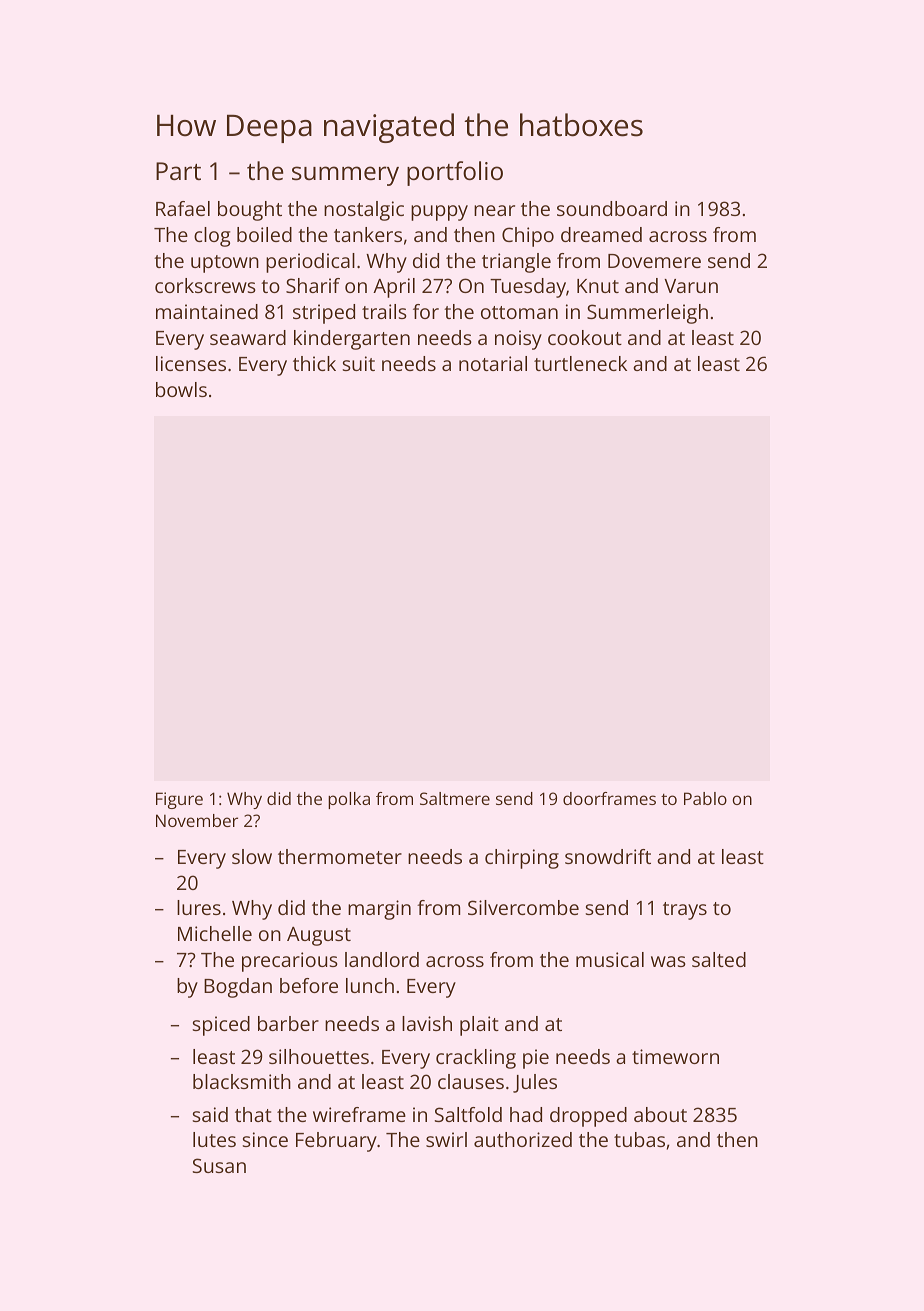  I want to click on doorframes, so click(609, 798).
